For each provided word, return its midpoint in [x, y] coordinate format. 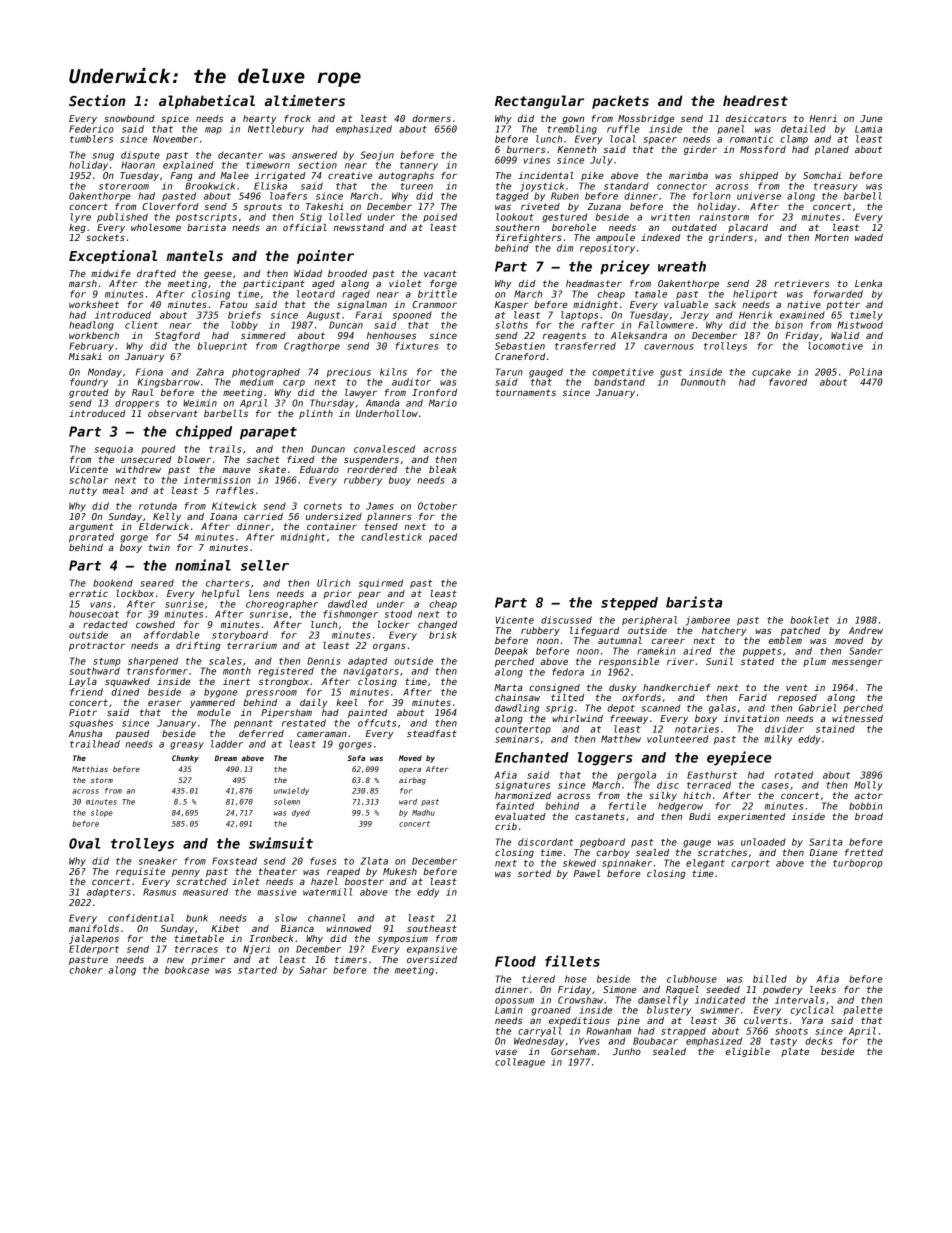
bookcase [187, 970]
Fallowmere [666, 325]
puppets [762, 652]
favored [788, 382]
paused [133, 734]
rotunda [158, 506]
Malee [234, 175]
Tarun [509, 372]
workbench [94, 335]
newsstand [359, 227]
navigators [371, 672]
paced [443, 538]
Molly [868, 786]
